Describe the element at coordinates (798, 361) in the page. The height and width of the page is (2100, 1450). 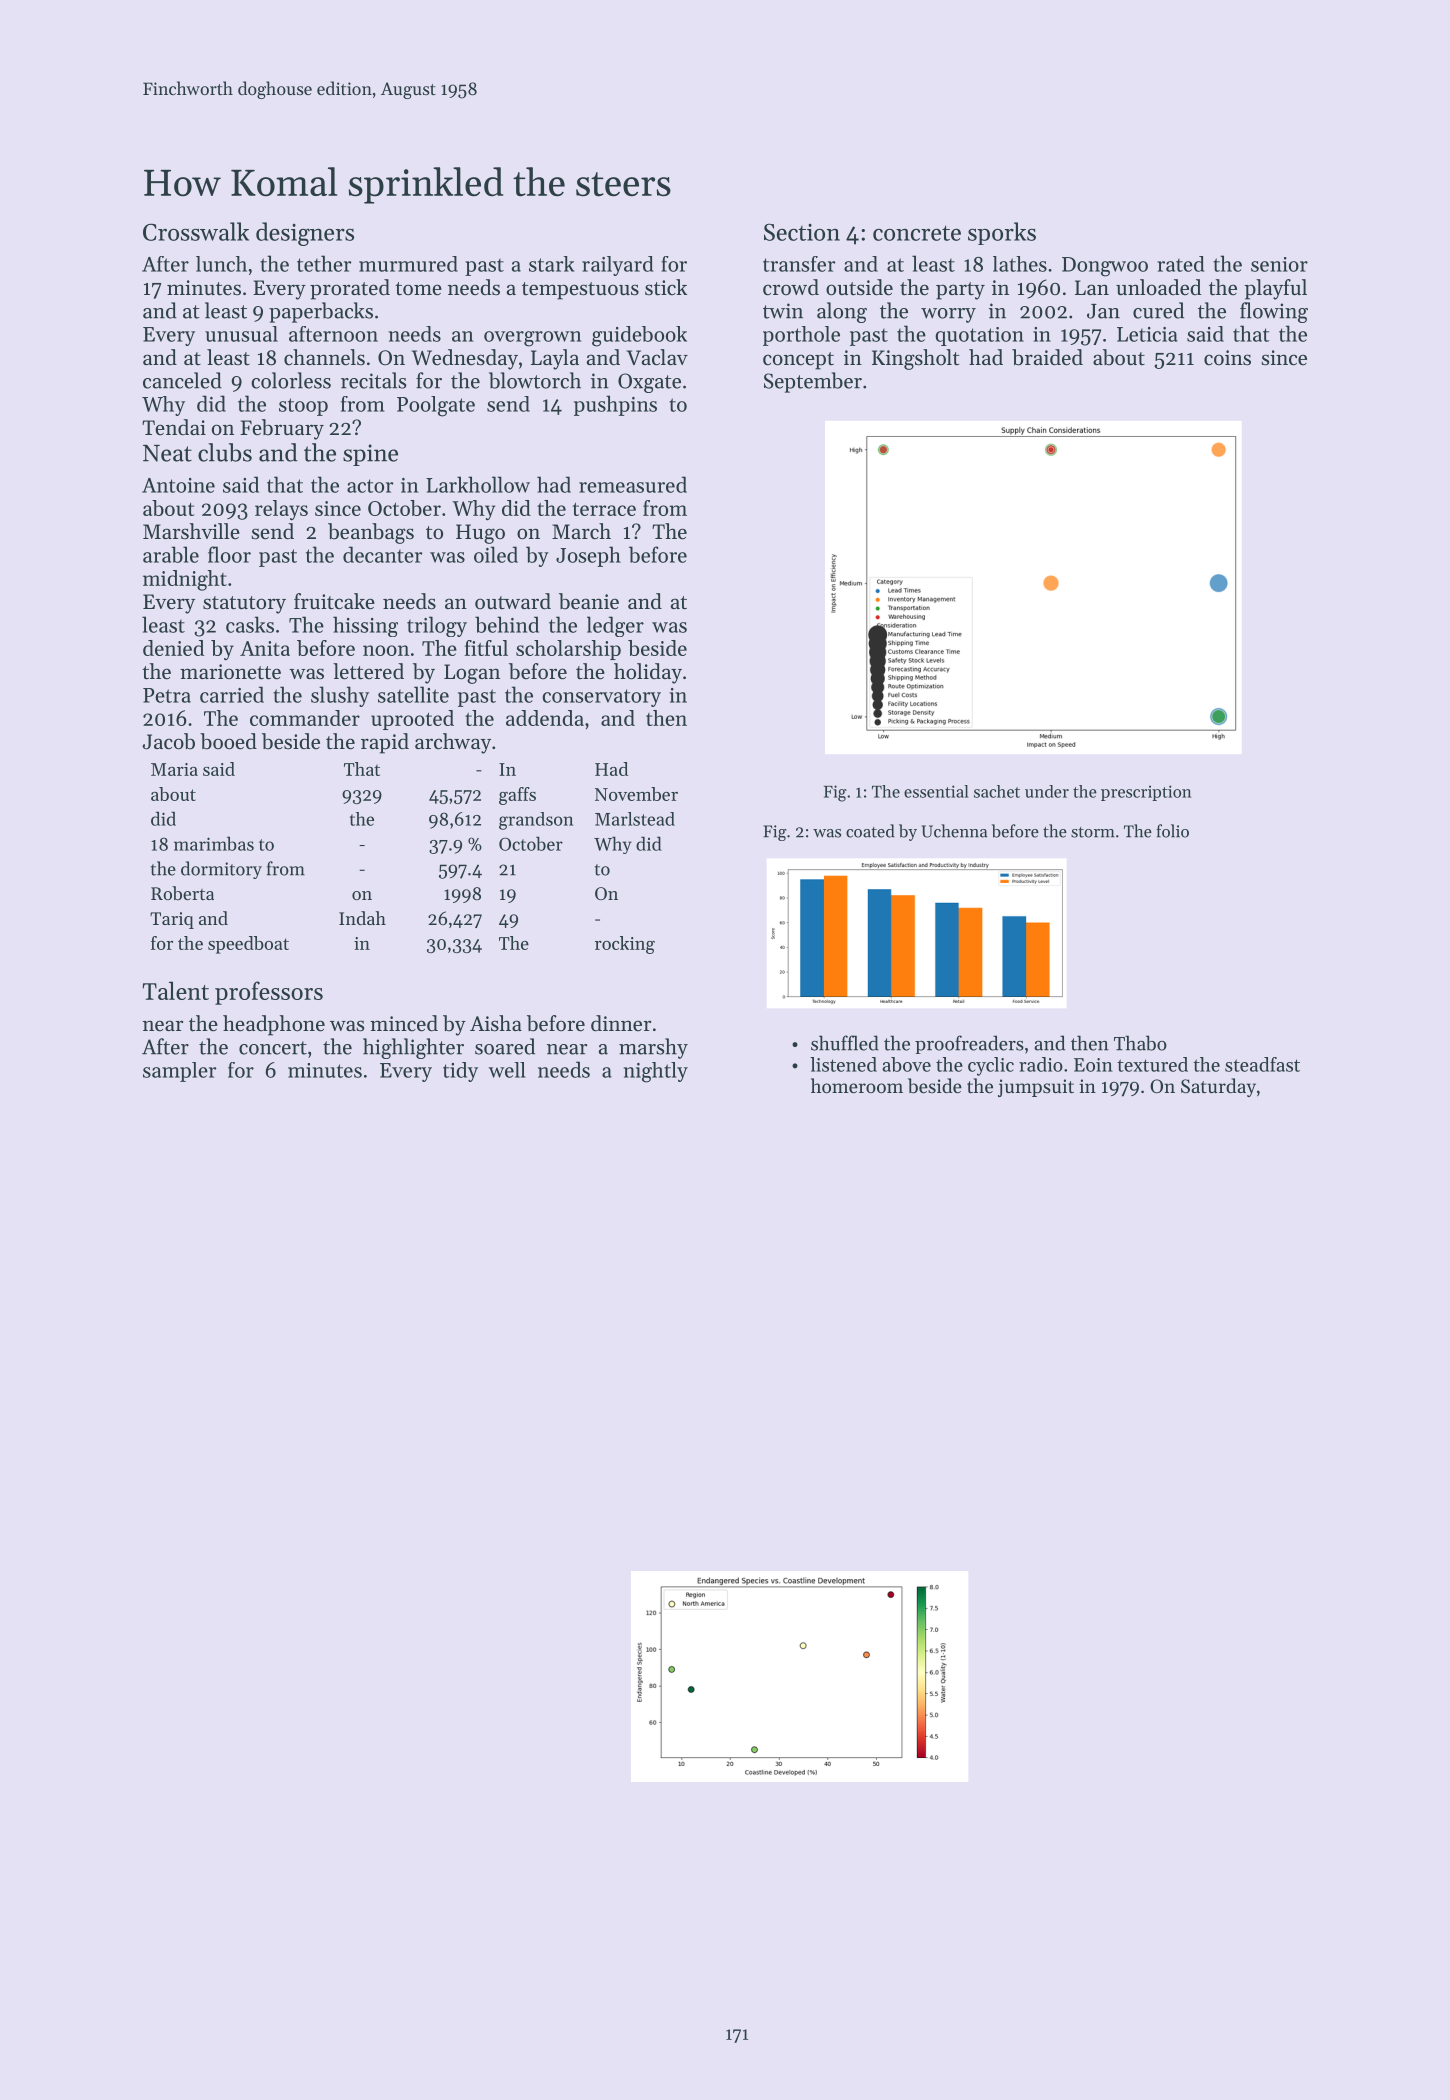
I see `concept` at that location.
